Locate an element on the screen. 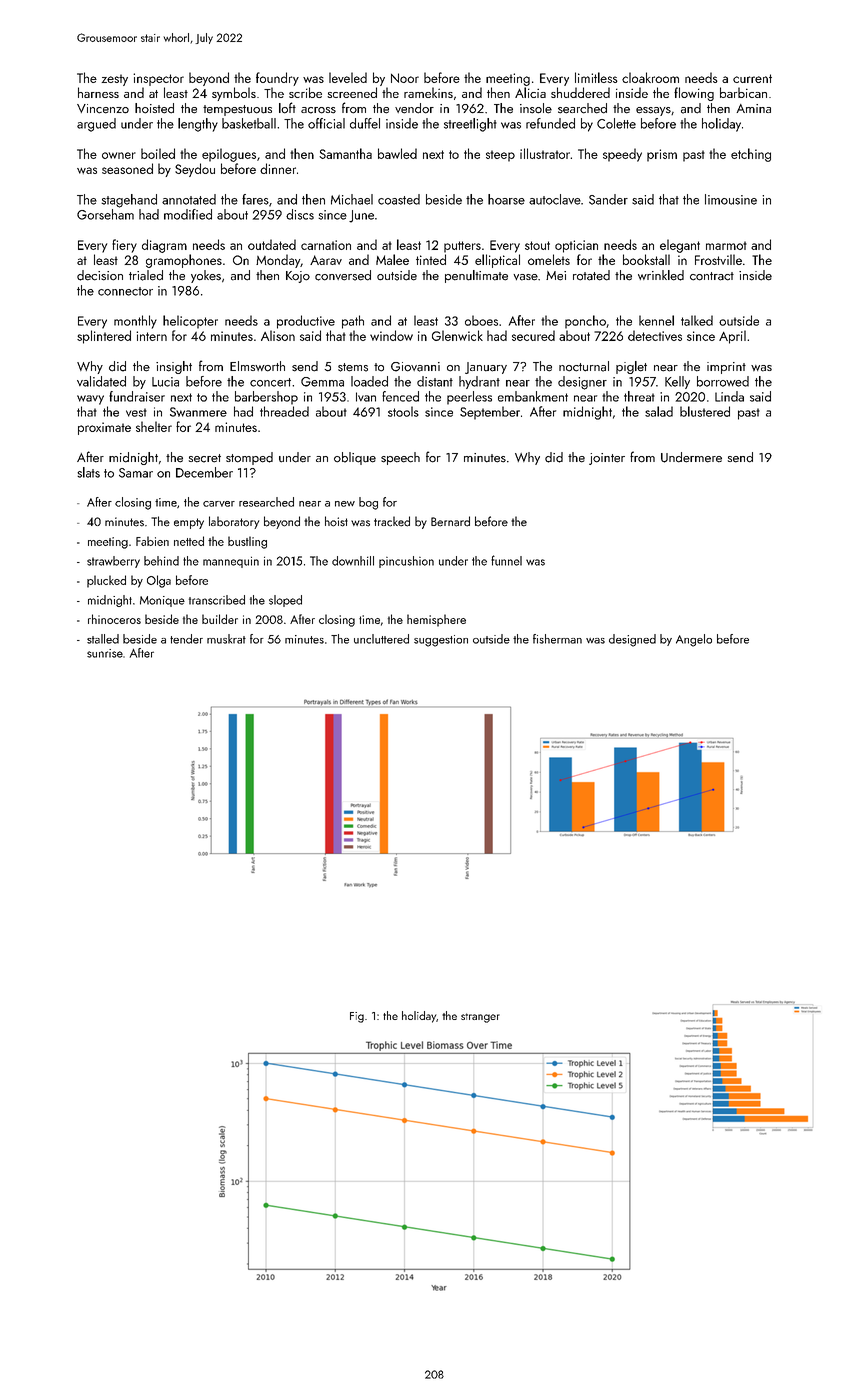  barbican is located at coordinates (743, 92).
